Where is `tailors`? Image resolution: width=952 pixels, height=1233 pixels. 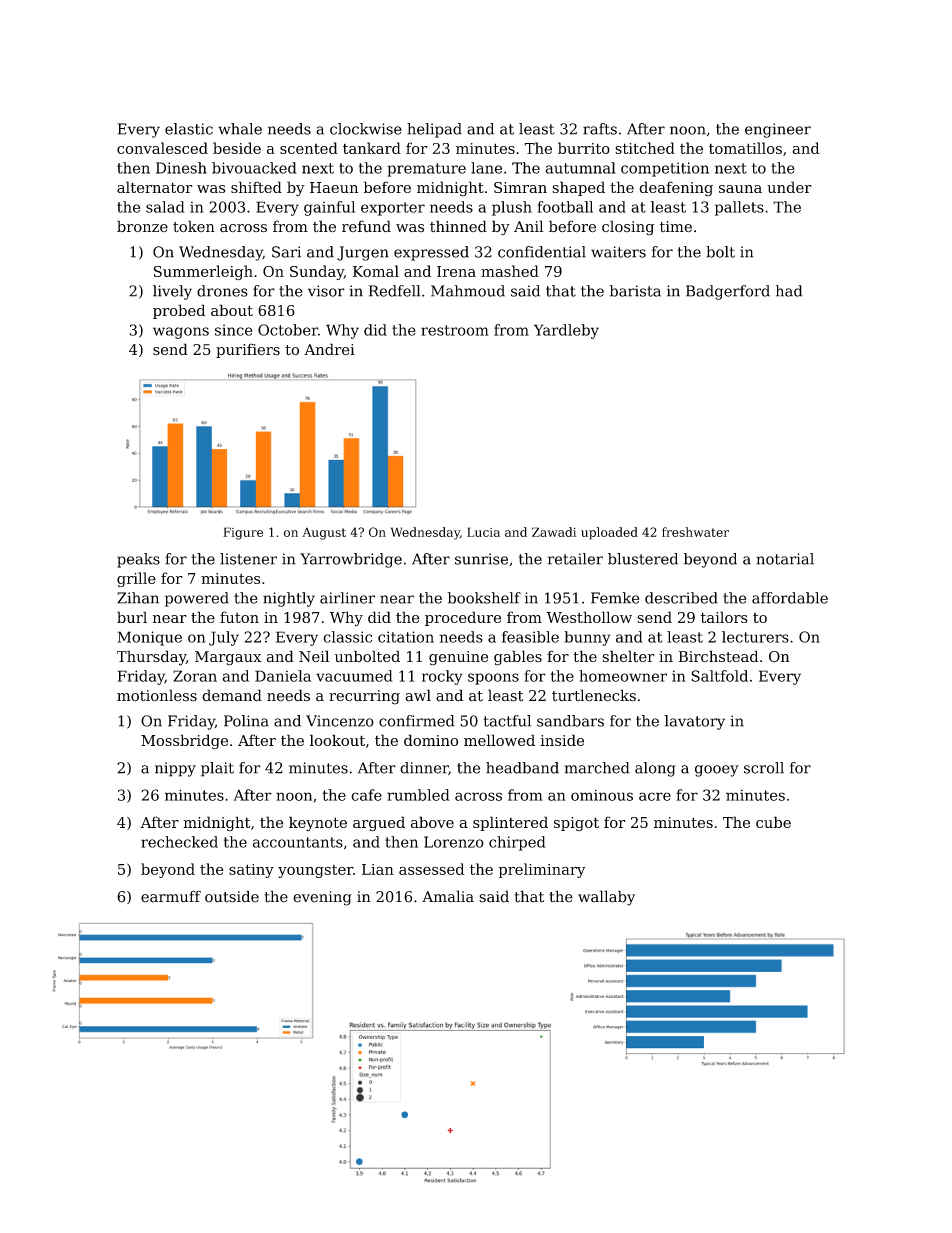
tailors is located at coordinates (724, 617).
